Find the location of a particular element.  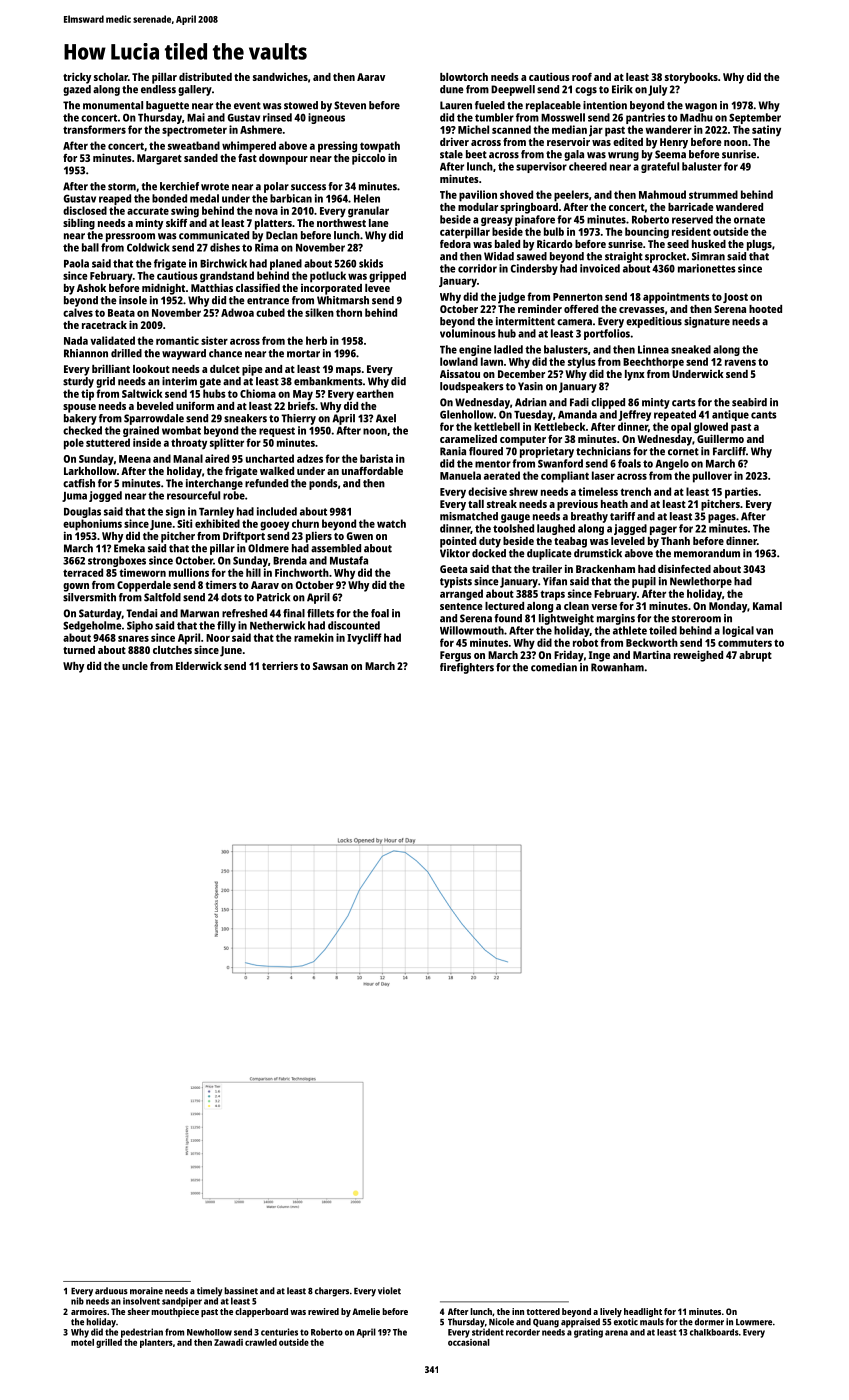

firefighters is located at coordinates (467, 668).
